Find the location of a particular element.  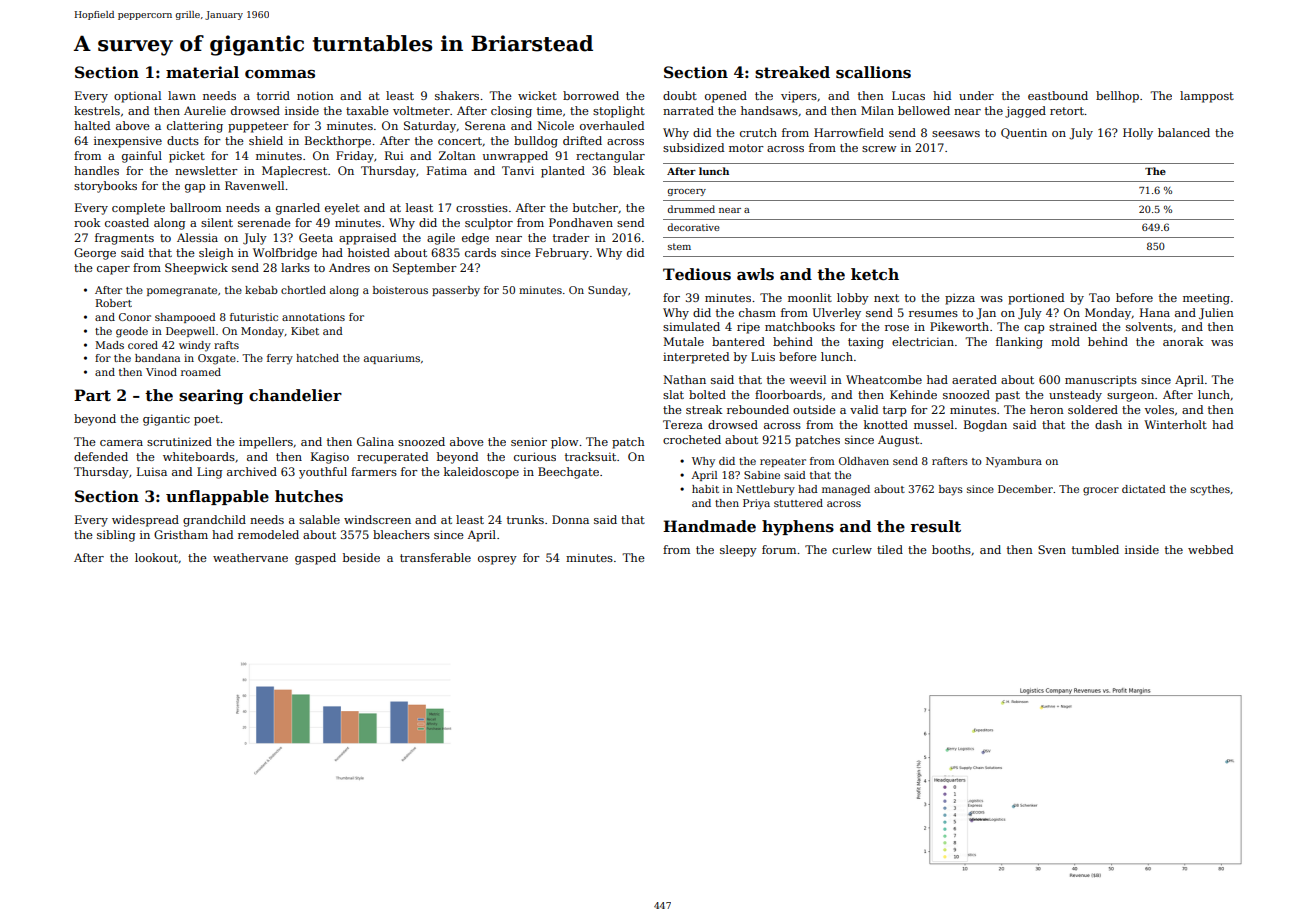

Tanvi is located at coordinates (518, 170).
